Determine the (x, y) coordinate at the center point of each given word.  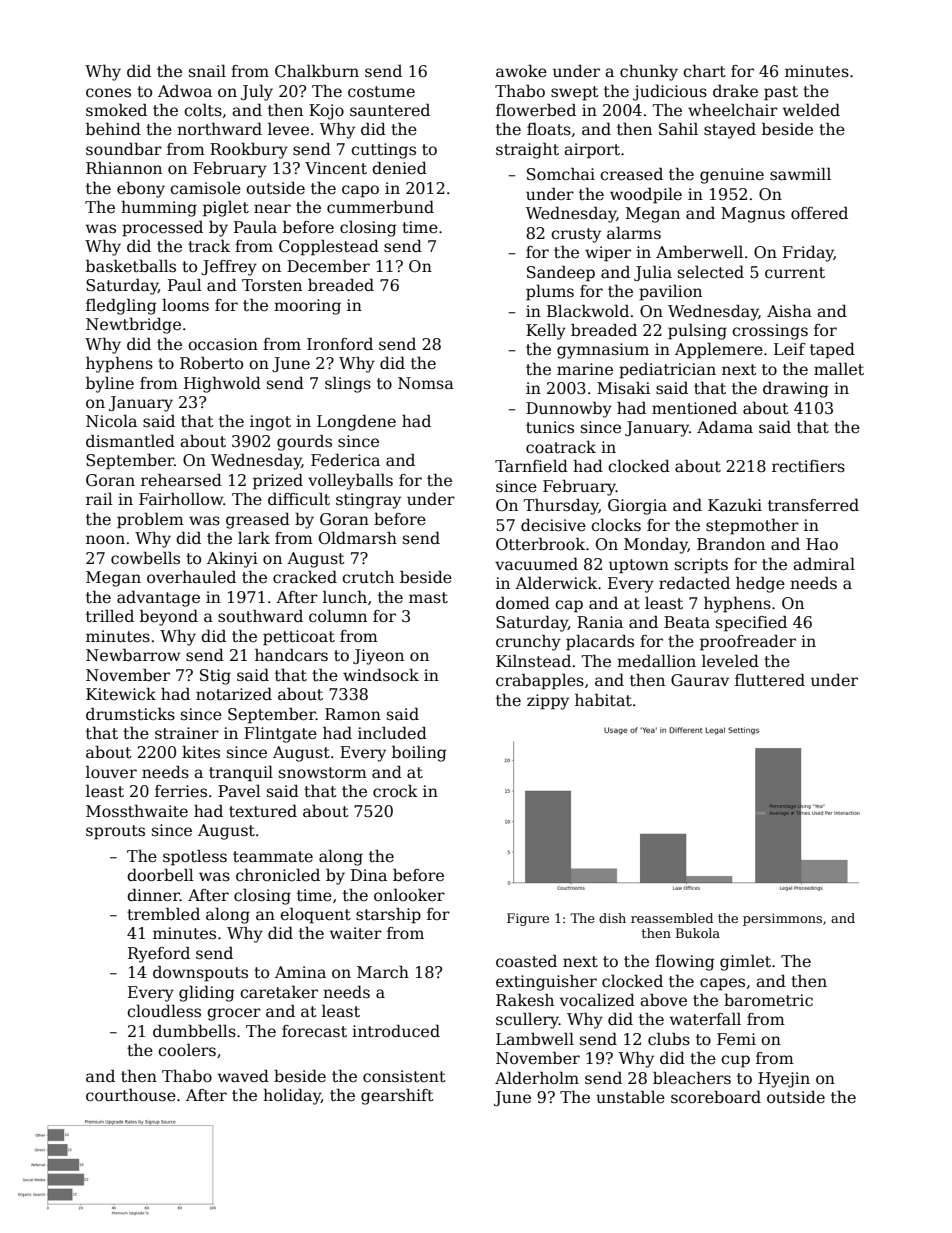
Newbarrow (133, 655)
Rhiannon (124, 168)
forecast (314, 1031)
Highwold (222, 384)
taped (832, 350)
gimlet (745, 962)
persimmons (782, 919)
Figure (528, 919)
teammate (273, 857)
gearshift (397, 1096)
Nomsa (426, 383)
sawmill (800, 174)
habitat (603, 700)
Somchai (561, 174)
